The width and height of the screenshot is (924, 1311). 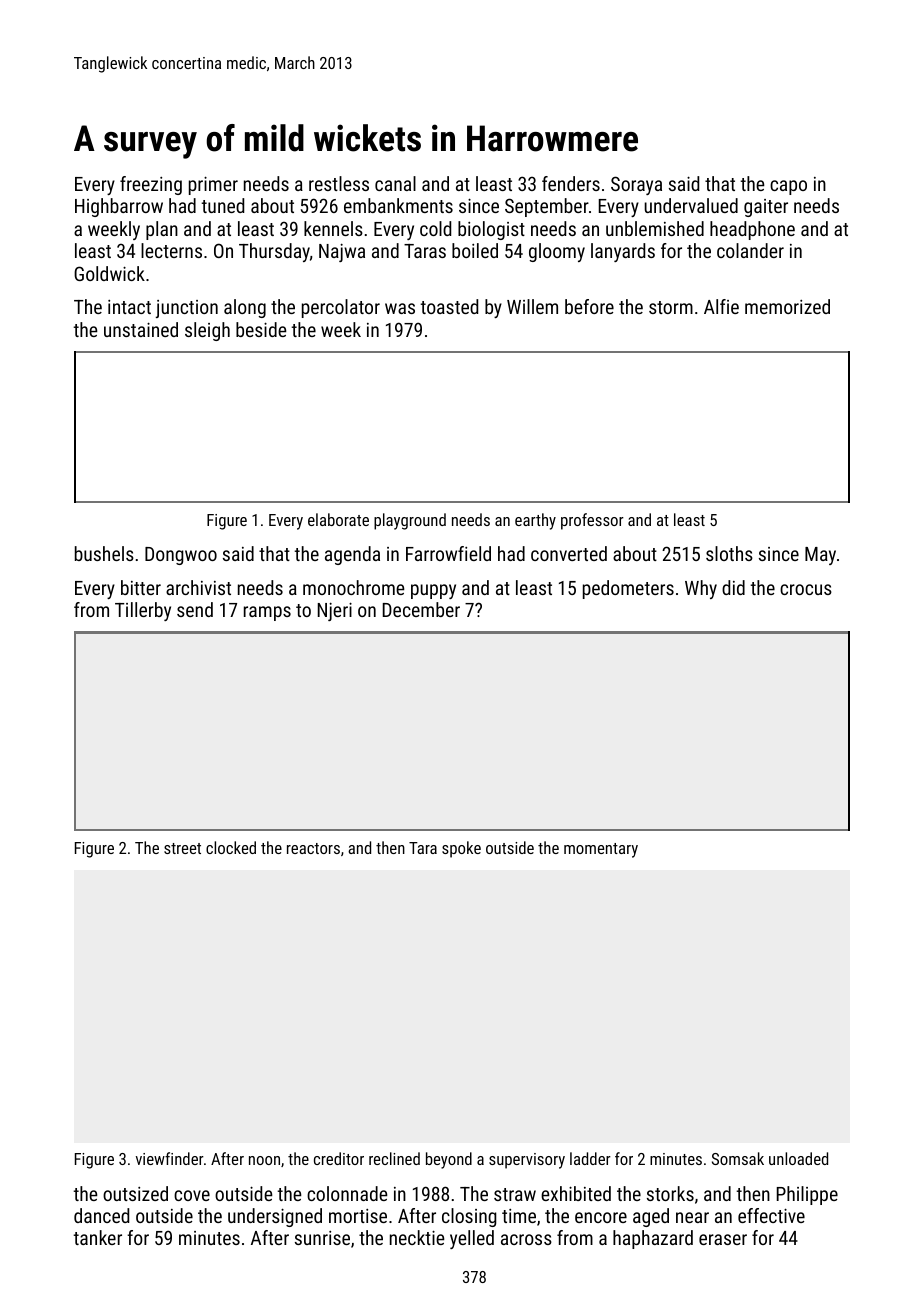 I want to click on straw, so click(x=515, y=1194).
